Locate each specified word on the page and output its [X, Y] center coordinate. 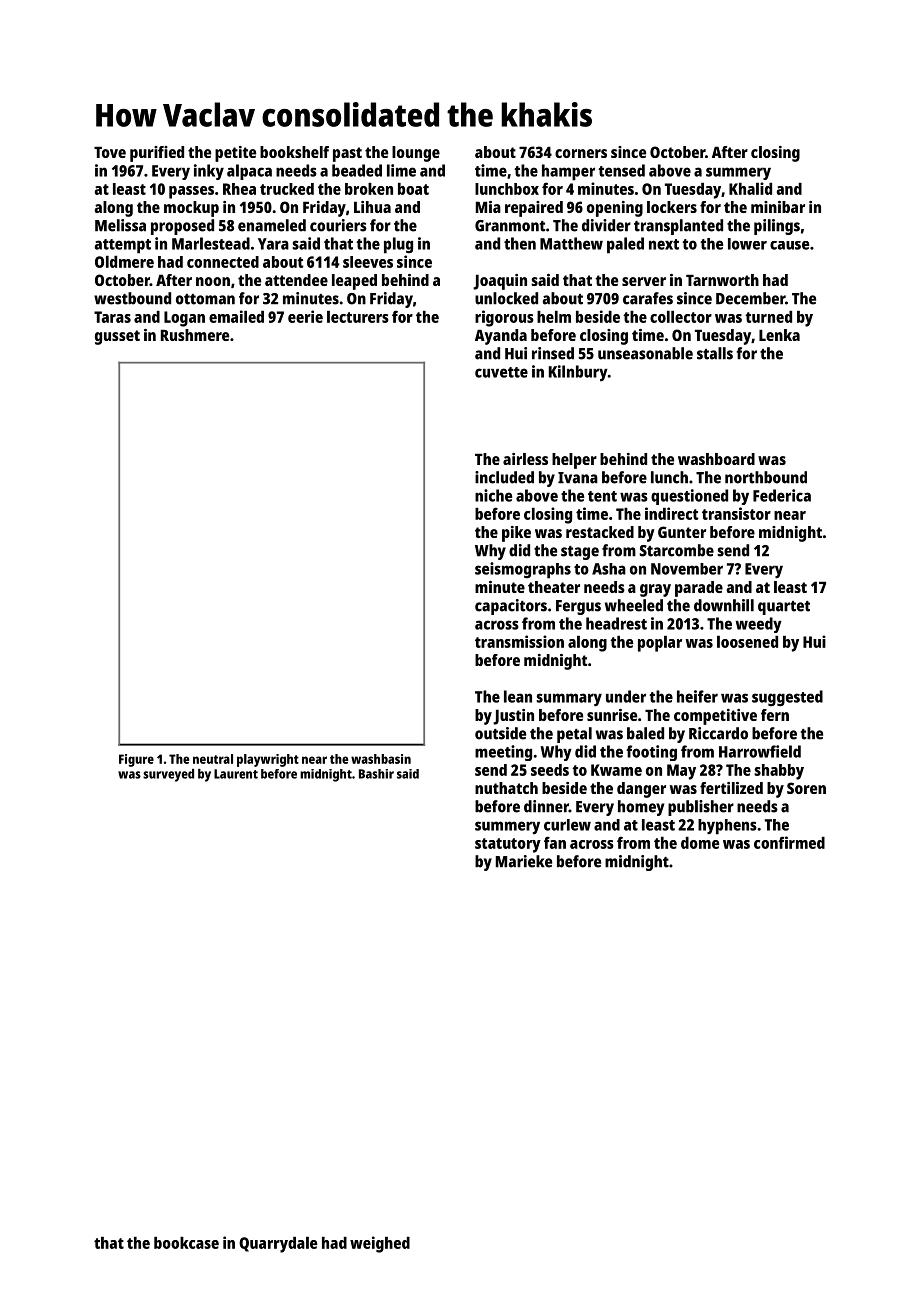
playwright [268, 760]
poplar [660, 644]
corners [581, 153]
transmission [519, 641]
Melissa [120, 225]
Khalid [750, 188]
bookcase [186, 1243]
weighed [380, 1244]
